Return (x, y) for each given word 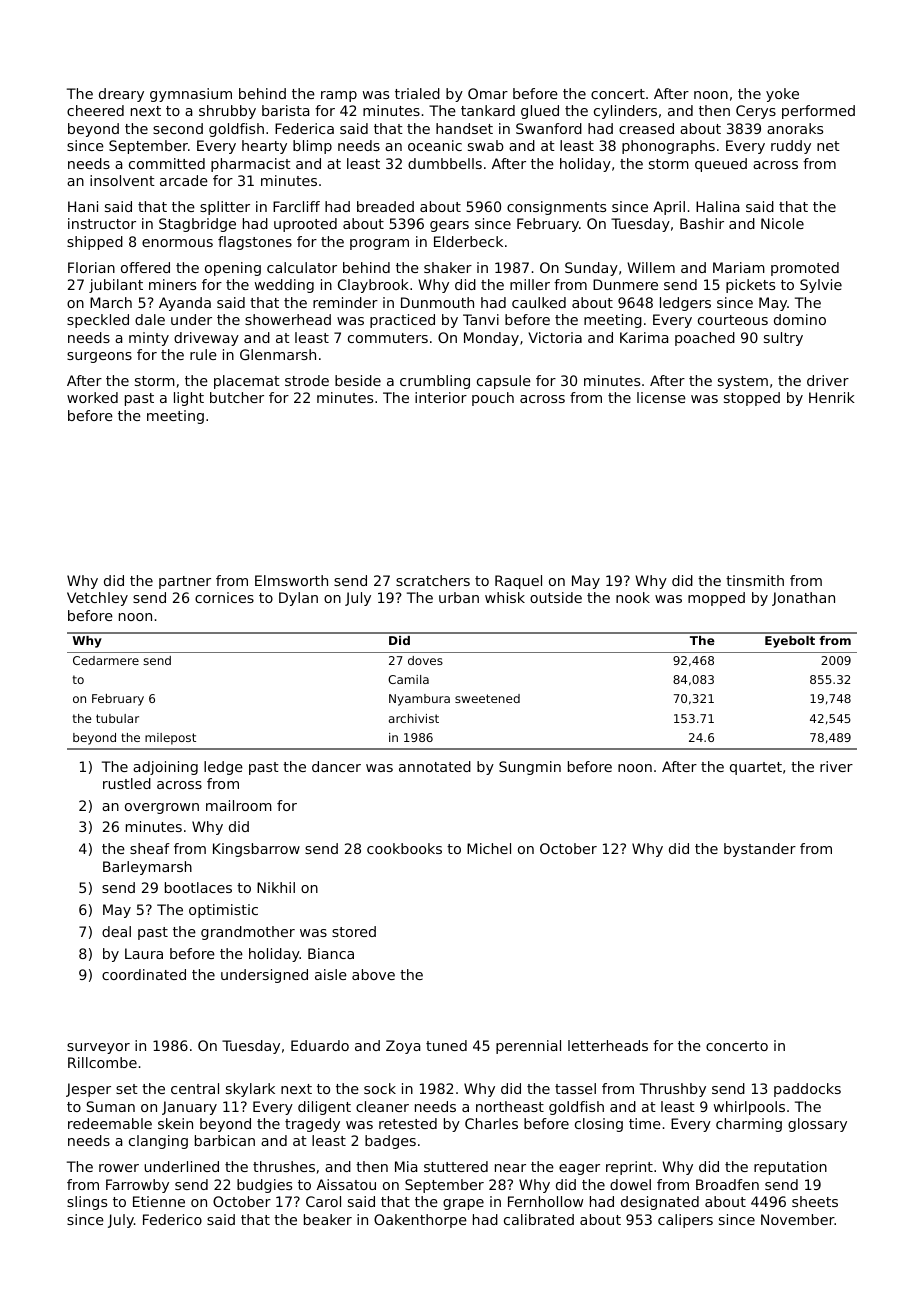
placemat (247, 382)
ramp (339, 96)
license (661, 397)
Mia (406, 1166)
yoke (782, 95)
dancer (336, 766)
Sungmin (530, 768)
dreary (121, 95)
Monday (491, 339)
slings (87, 1203)
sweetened (487, 698)
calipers (685, 1221)
